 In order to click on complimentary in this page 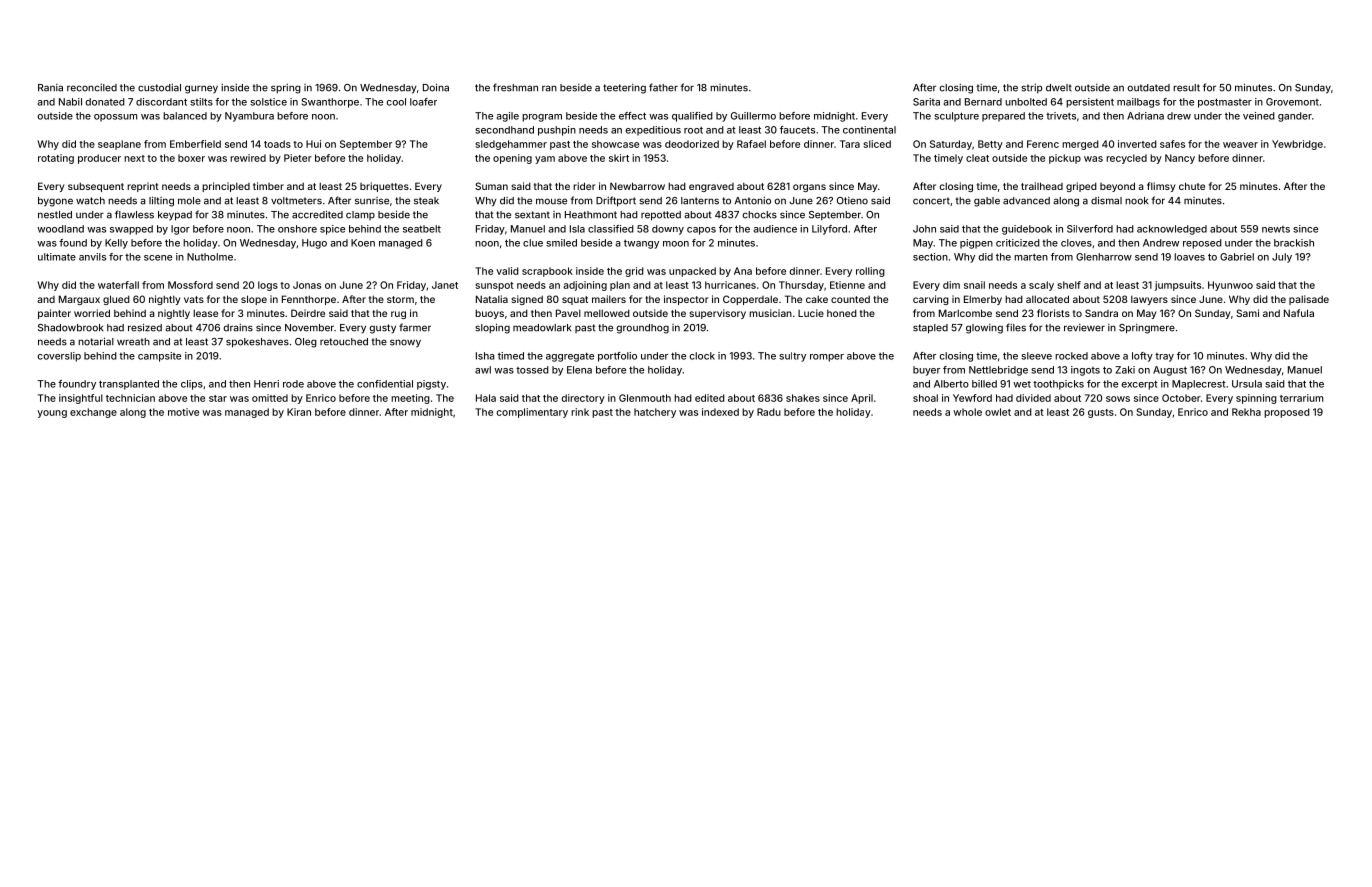, I will do `click(532, 413)`.
